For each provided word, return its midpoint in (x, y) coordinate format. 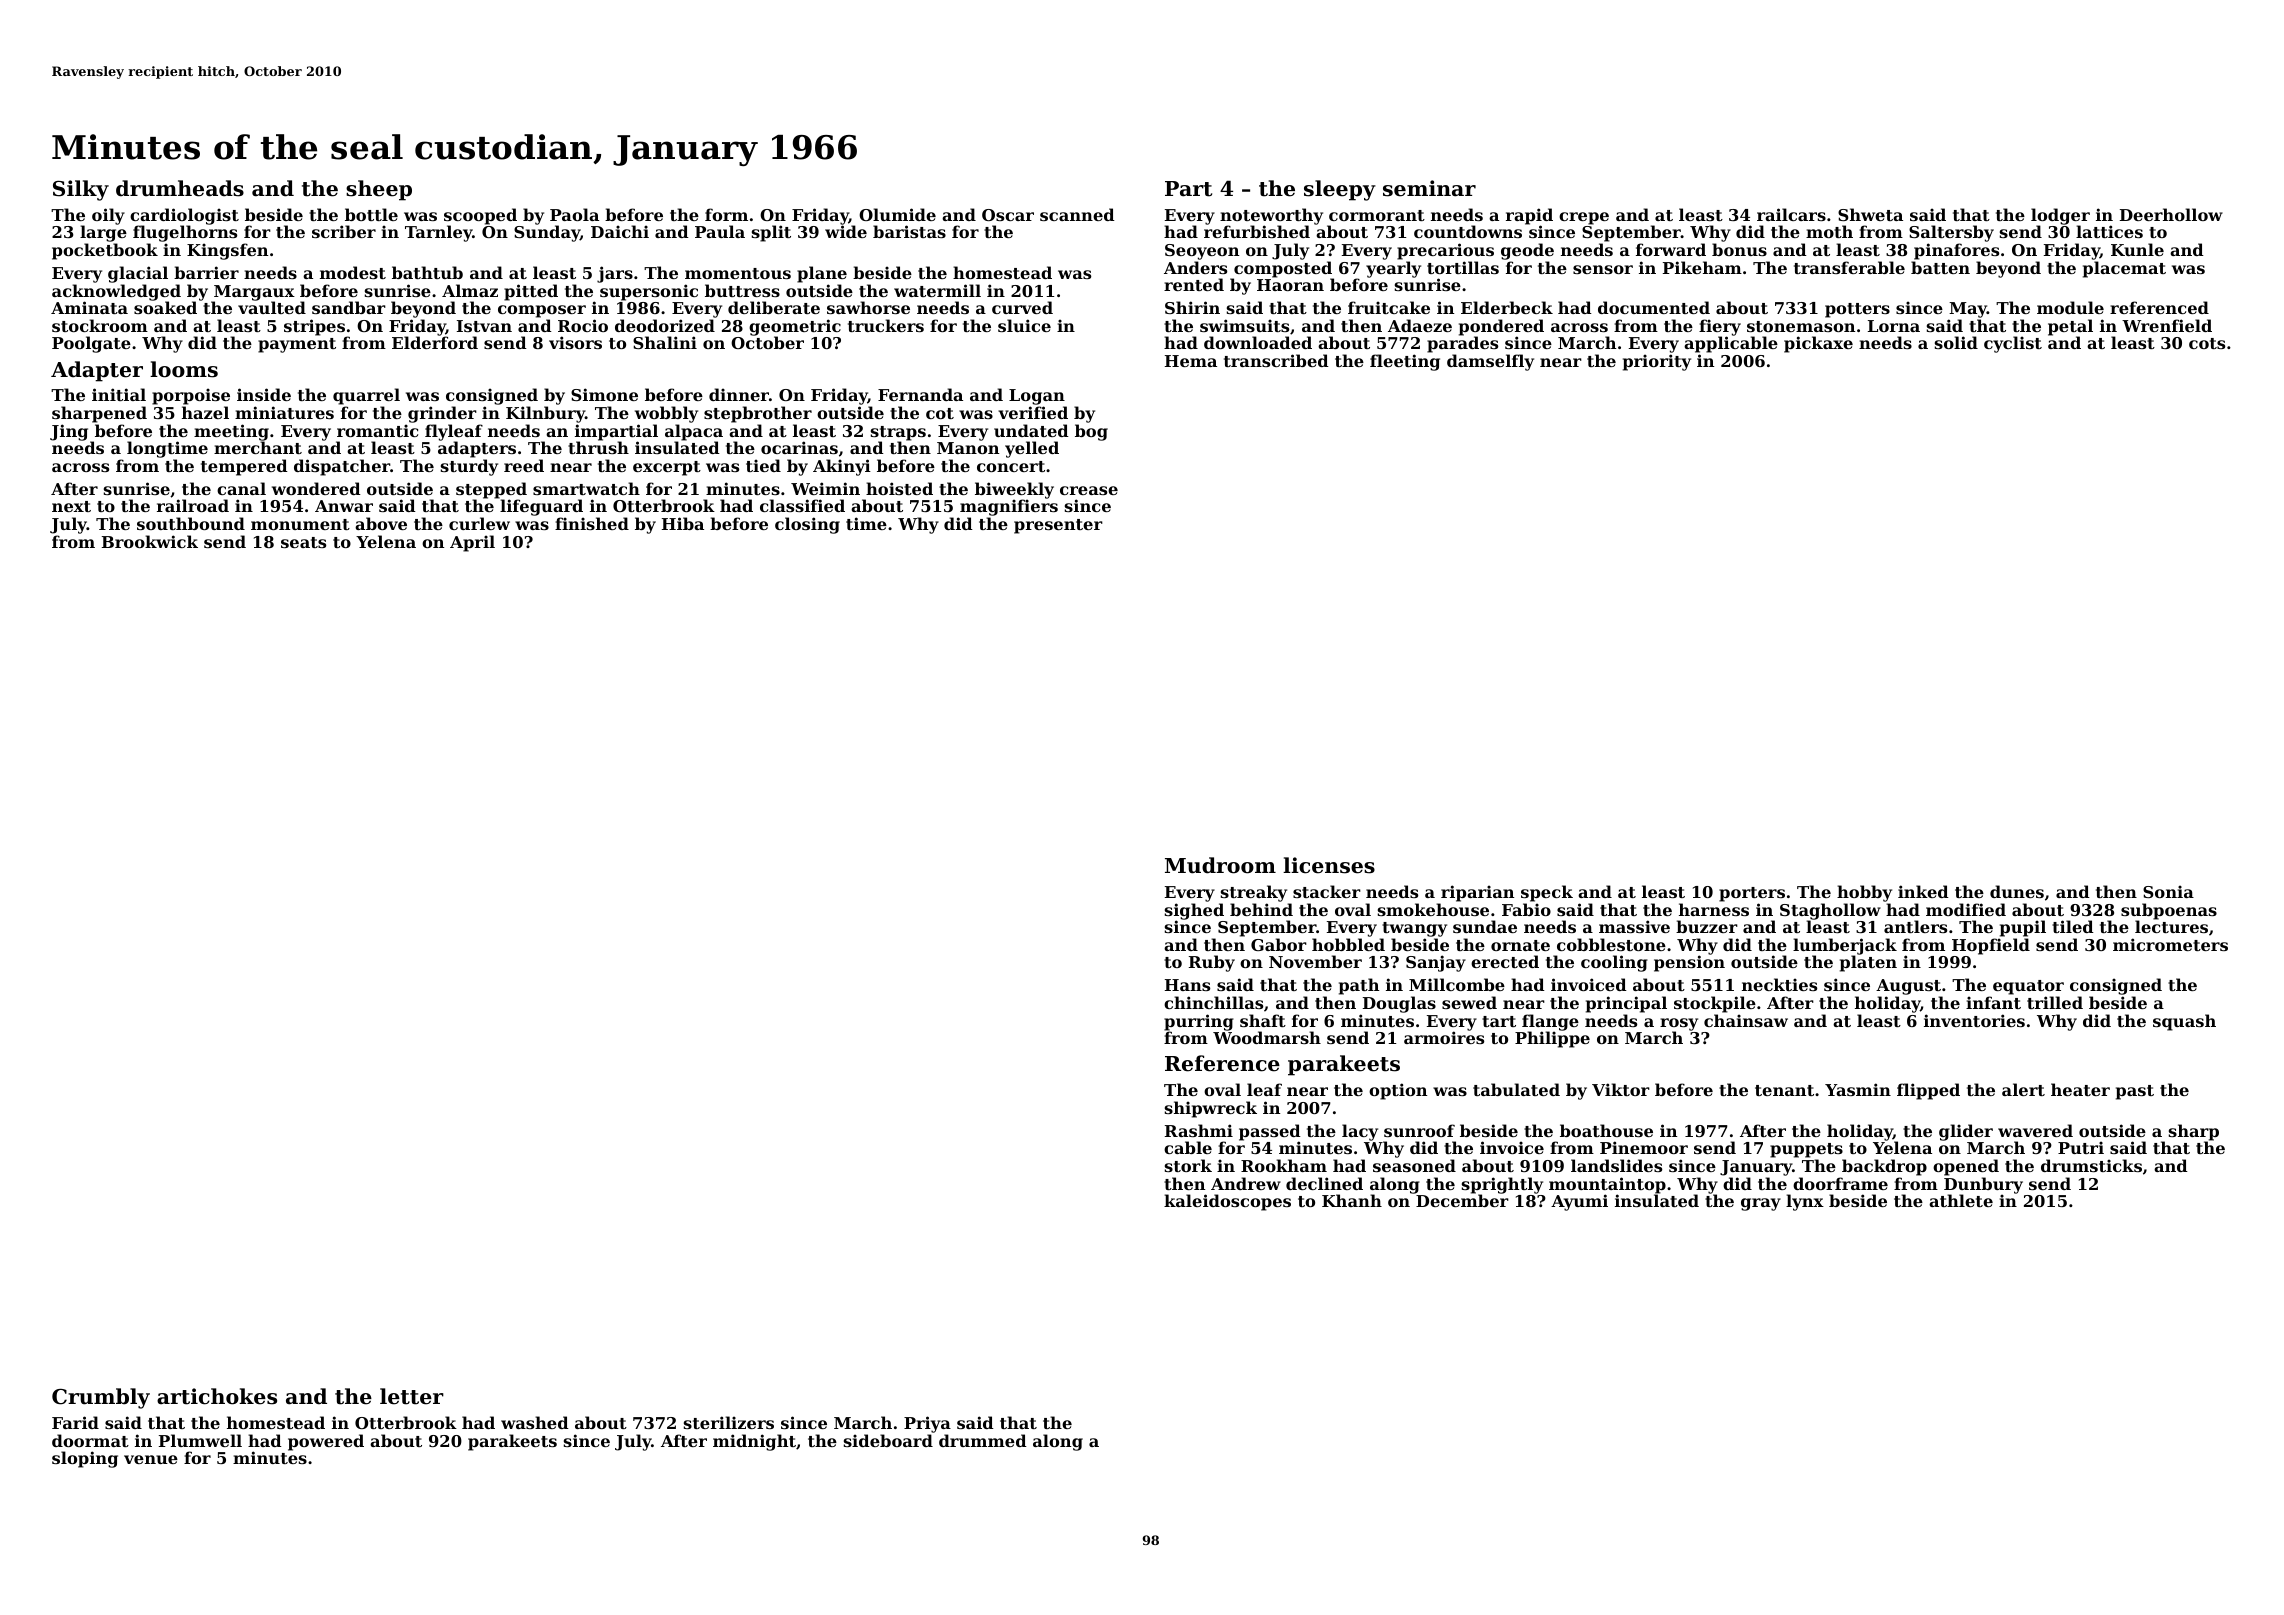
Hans (1187, 985)
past (2135, 1092)
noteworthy (1271, 217)
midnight (754, 1442)
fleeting (1405, 362)
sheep (379, 190)
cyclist (2013, 344)
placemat (2124, 269)
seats (303, 542)
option (1398, 1091)
